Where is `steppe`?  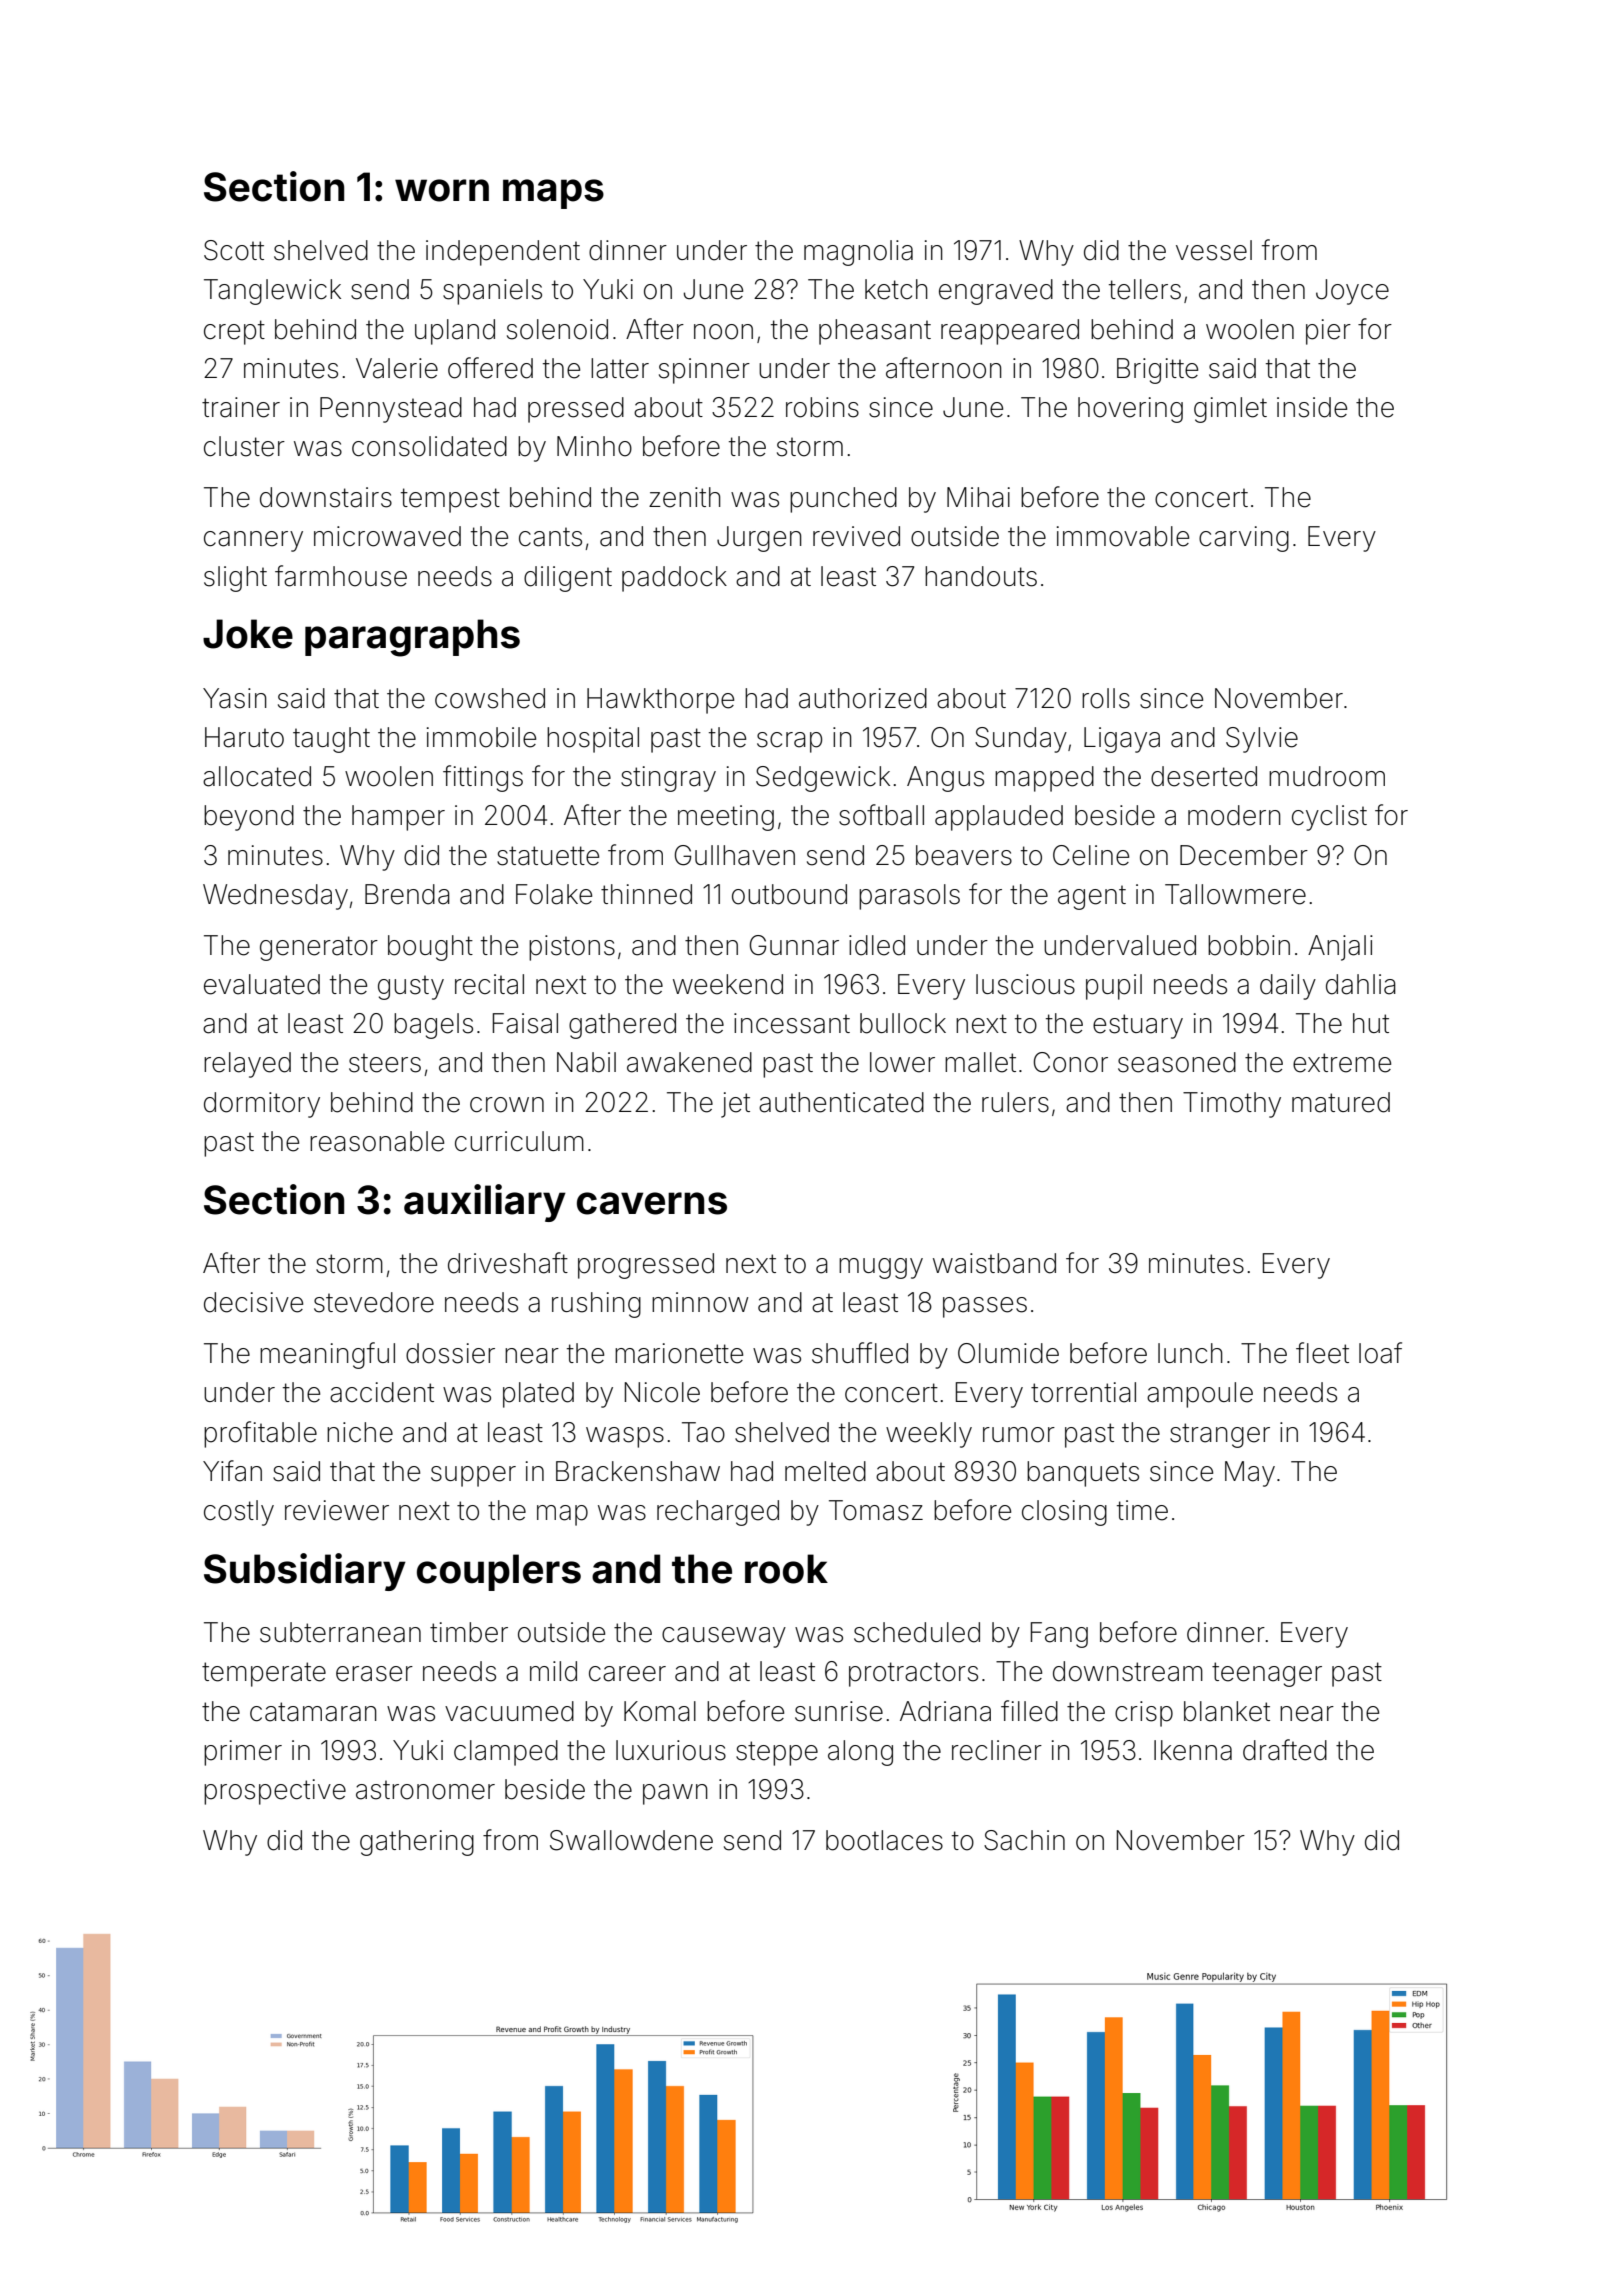 steppe is located at coordinates (777, 1753).
